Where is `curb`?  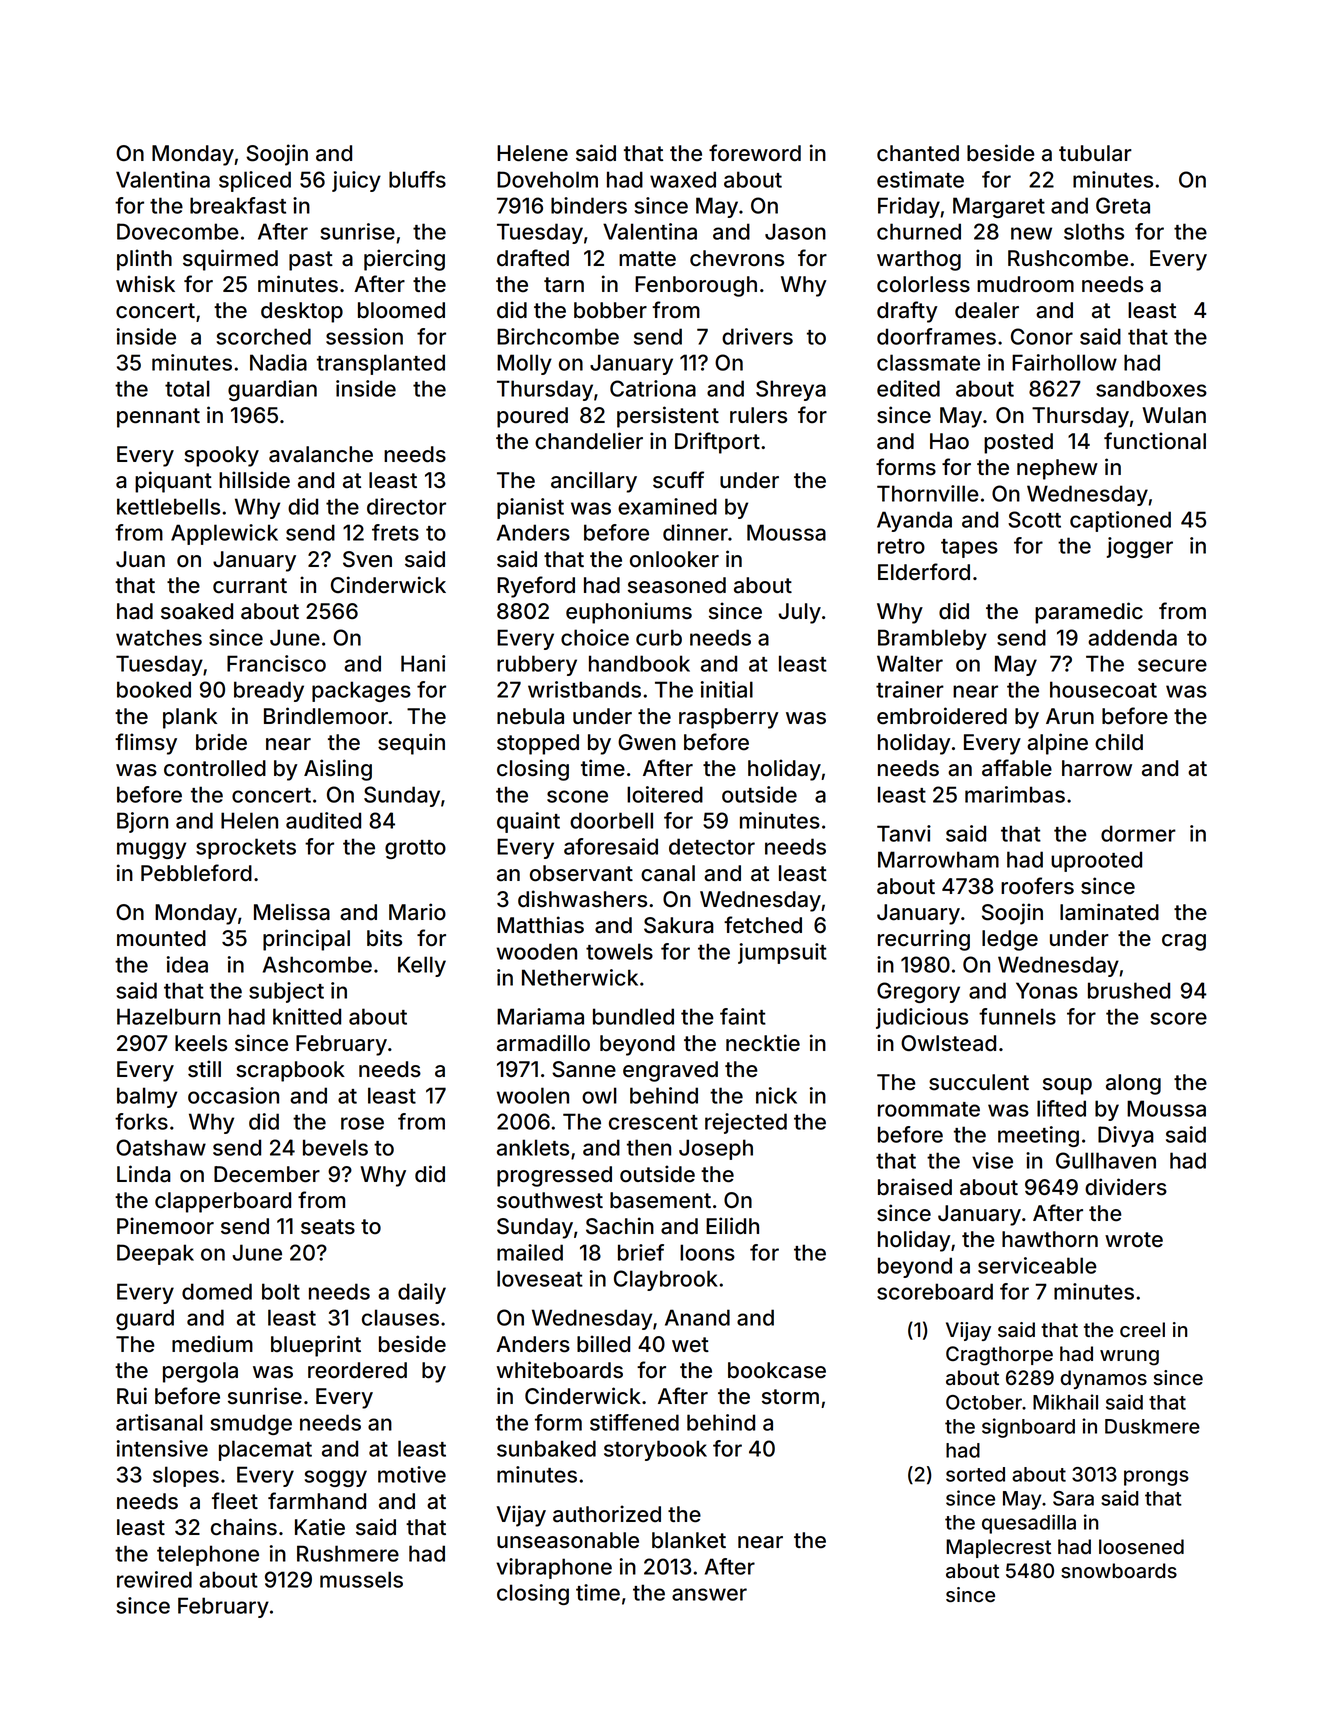 curb is located at coordinates (659, 637).
